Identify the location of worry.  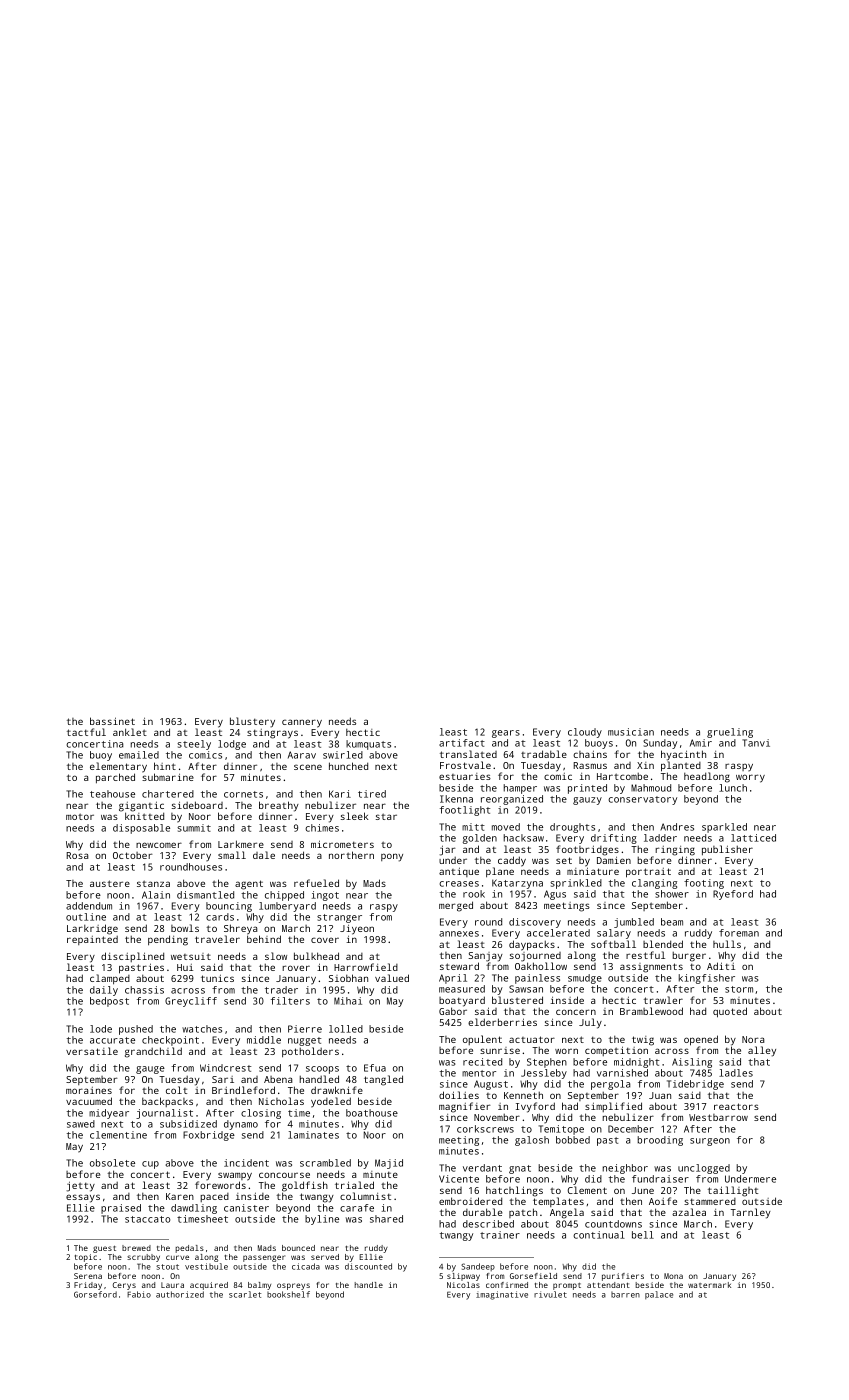
(750, 778).
